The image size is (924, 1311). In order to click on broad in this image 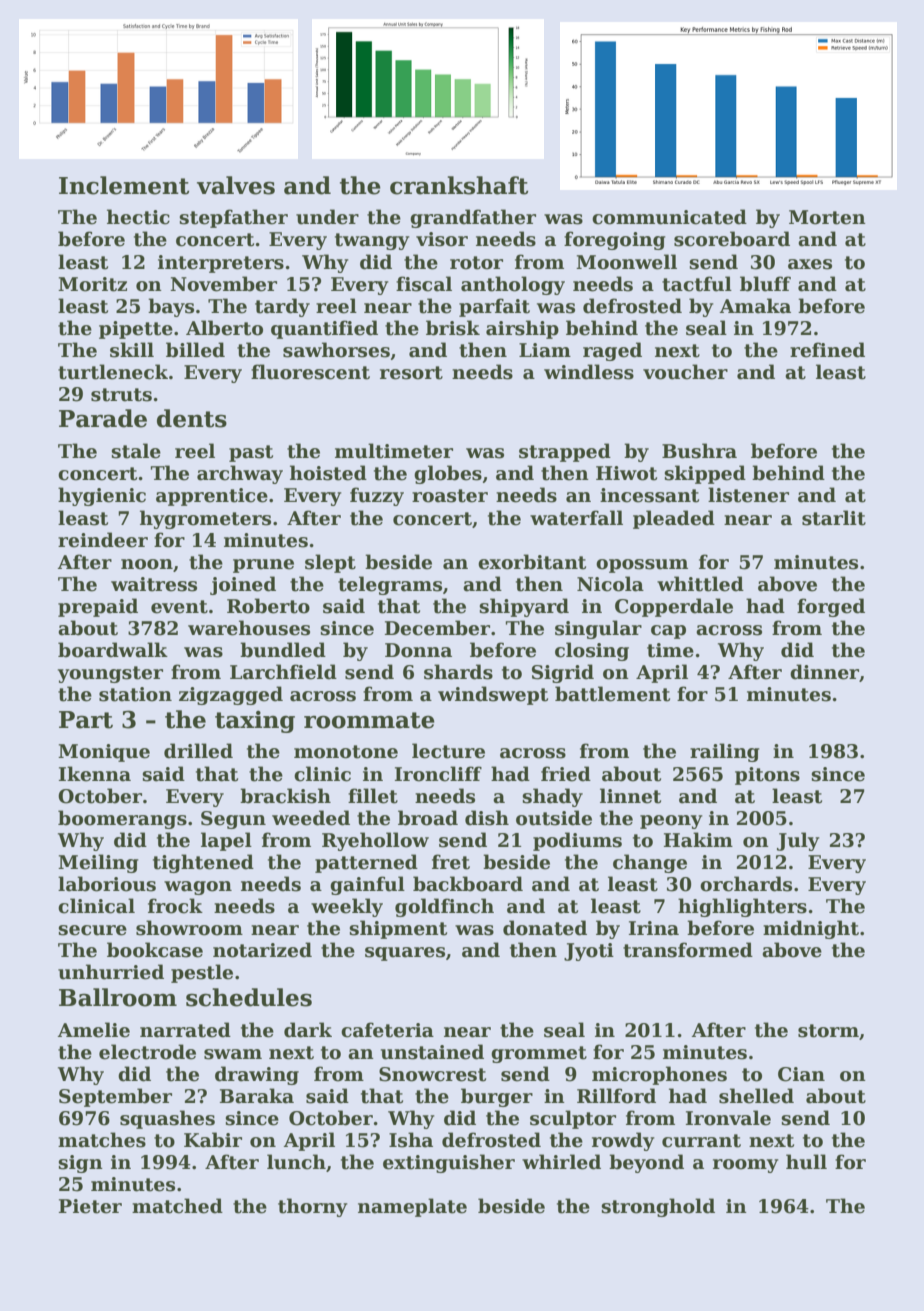, I will do `click(428, 818)`.
